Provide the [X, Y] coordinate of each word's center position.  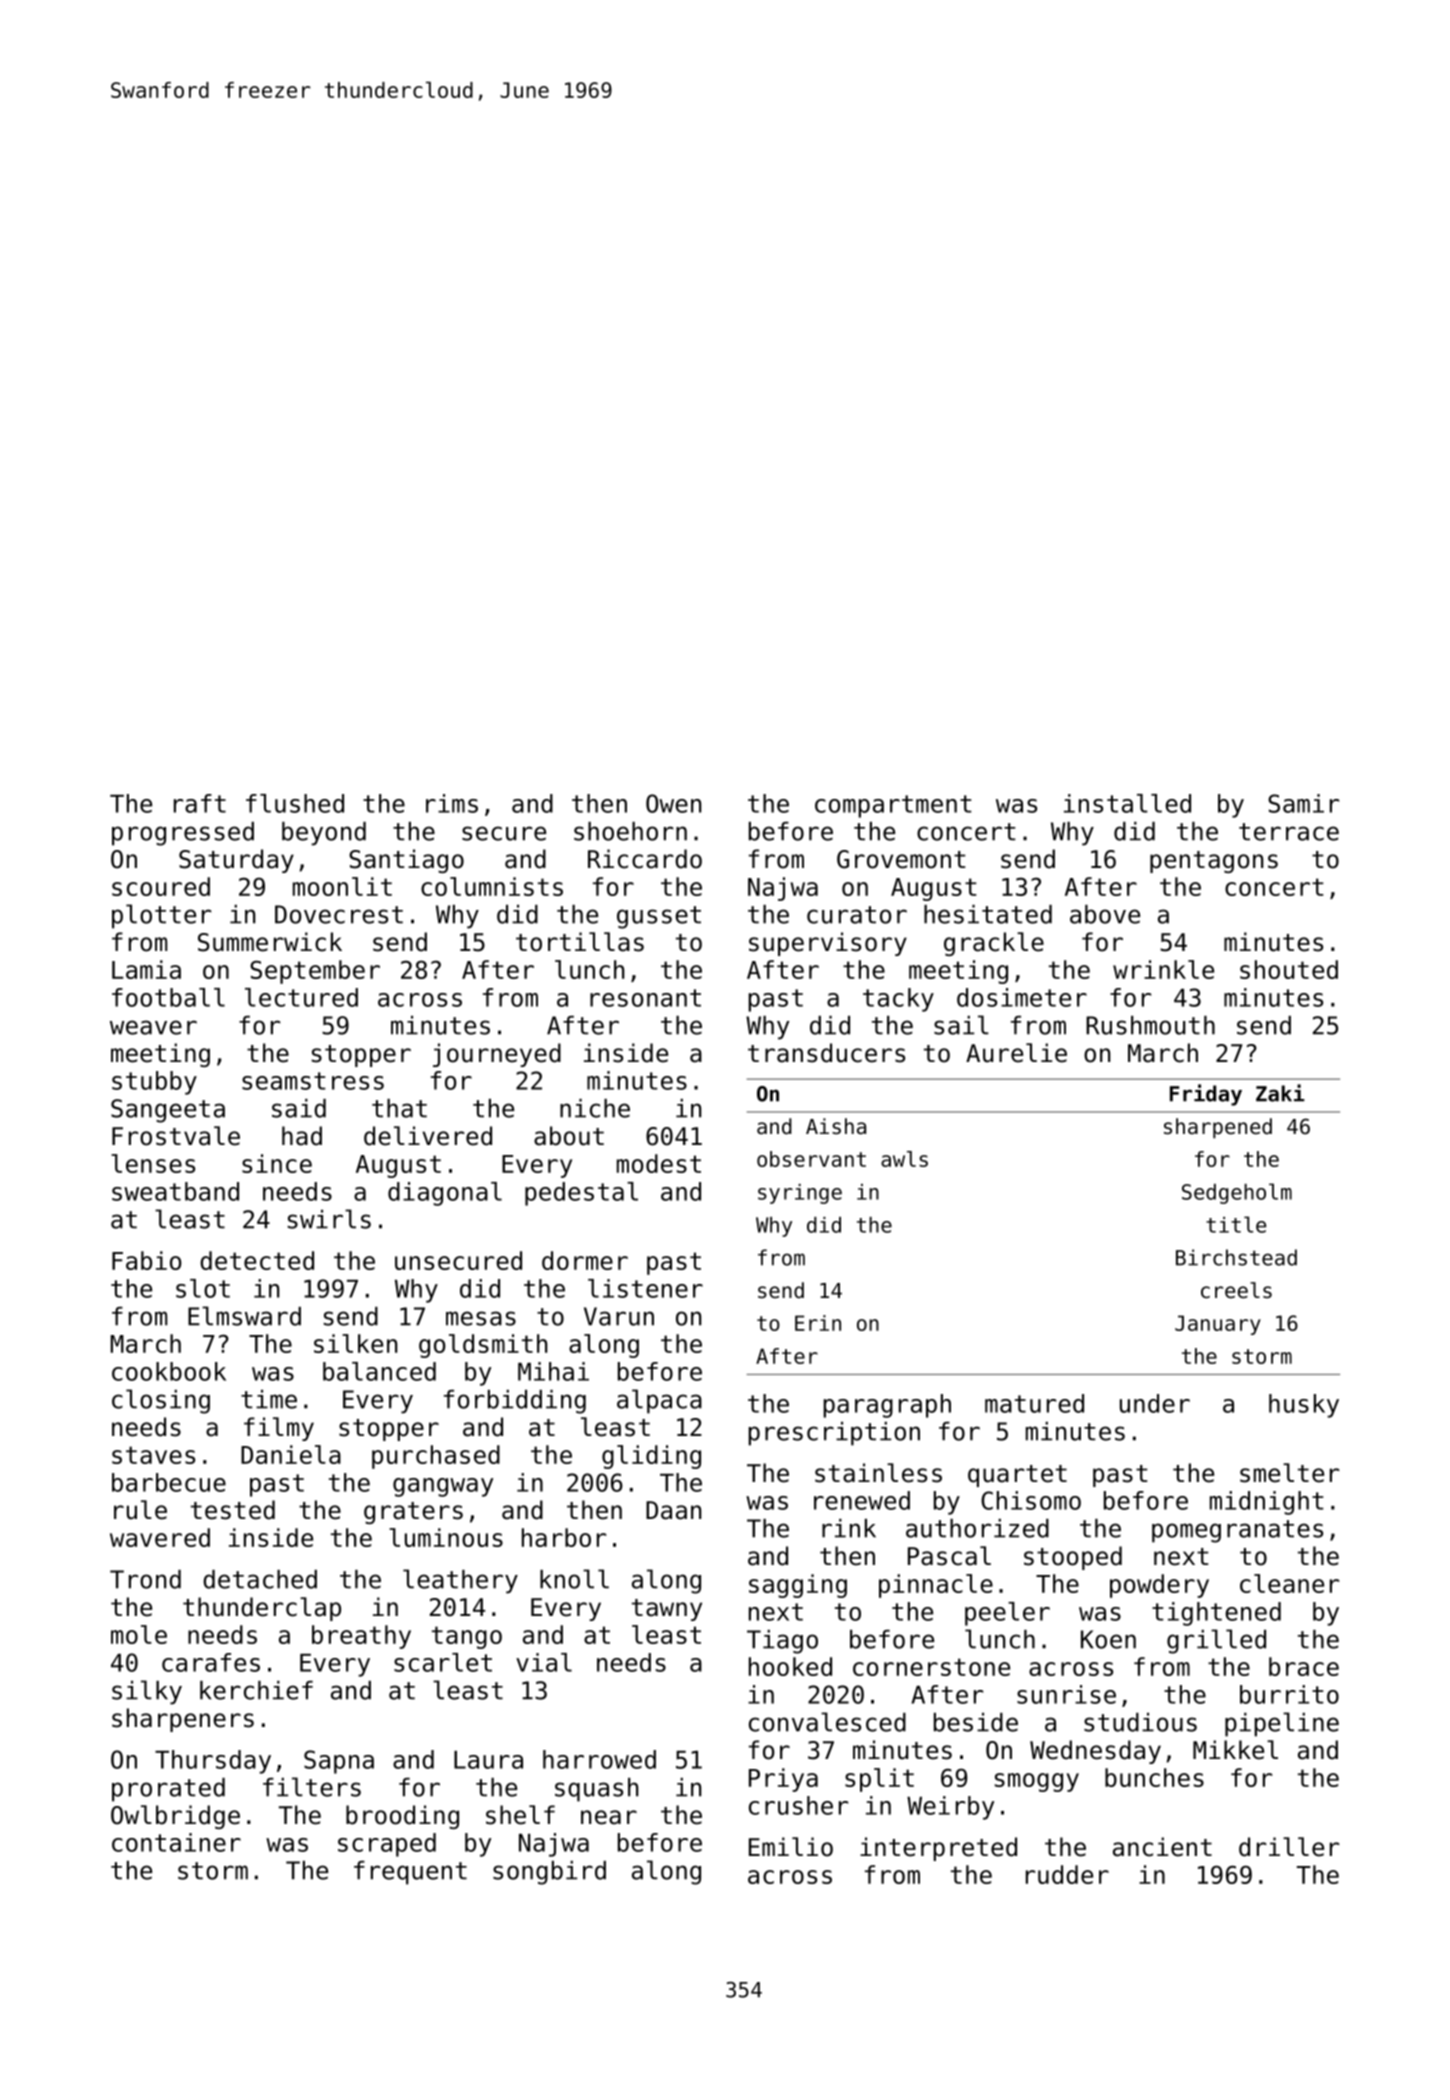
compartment [893, 806]
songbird [549, 1873]
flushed [295, 803]
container [176, 1842]
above [1105, 914]
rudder [1067, 1874]
